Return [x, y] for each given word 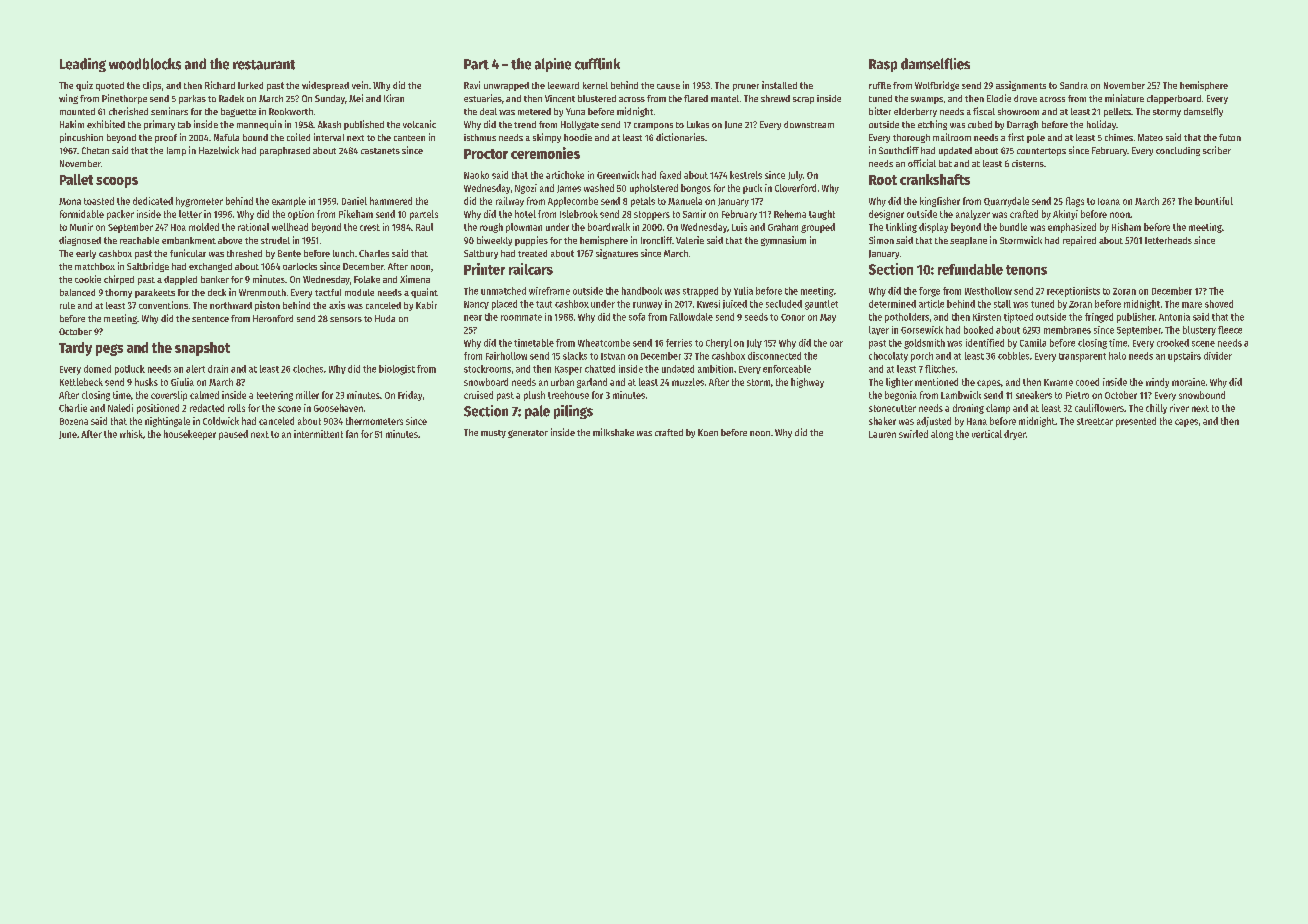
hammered [391, 201]
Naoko [476, 175]
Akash [329, 124]
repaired [1079, 241]
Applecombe [573, 202]
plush [534, 396]
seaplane [968, 241]
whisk [131, 434]
